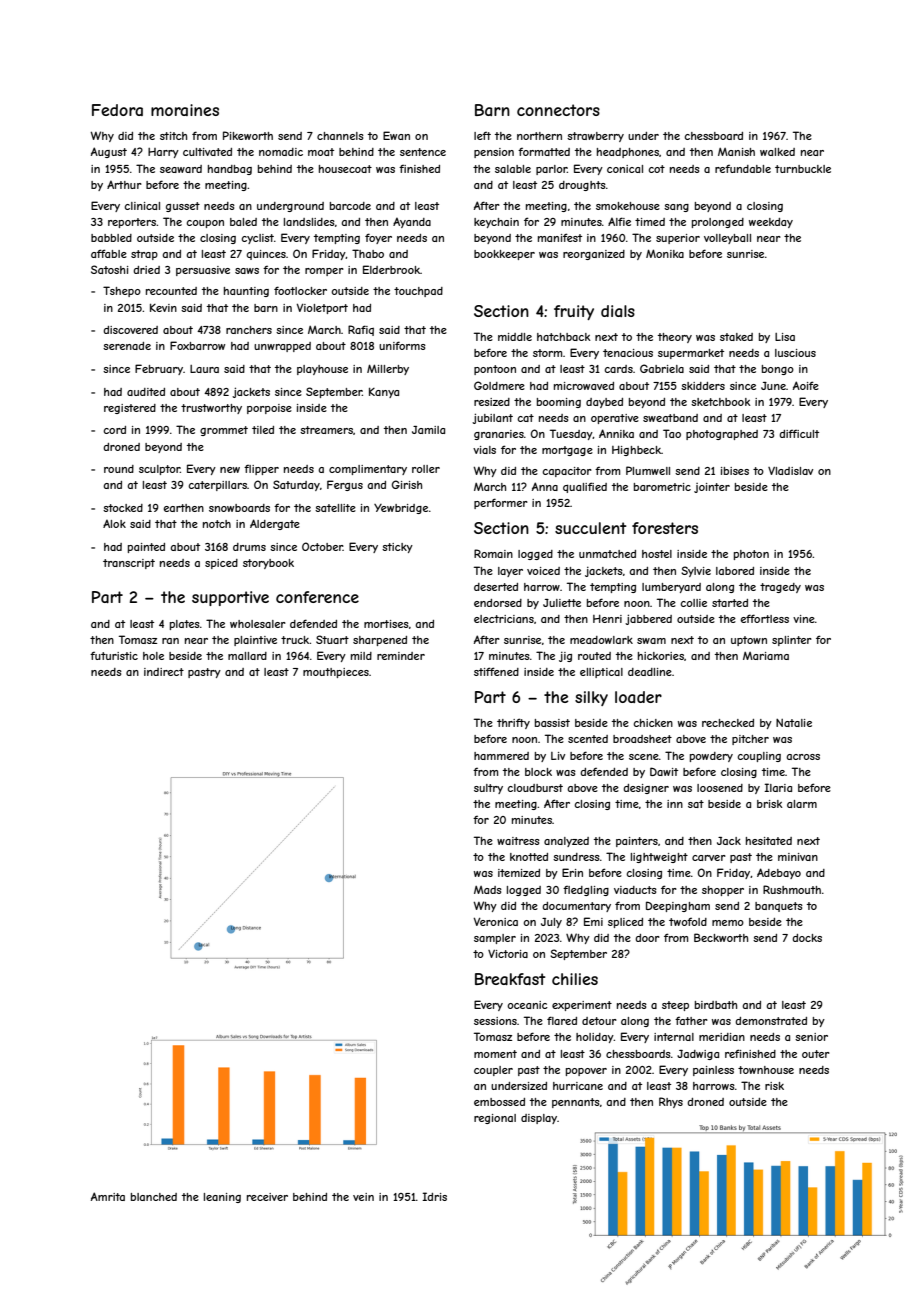 This screenshot has width=924, height=1308. Describe the element at coordinates (504, 255) in the screenshot. I see `bookkeeper` at that location.
